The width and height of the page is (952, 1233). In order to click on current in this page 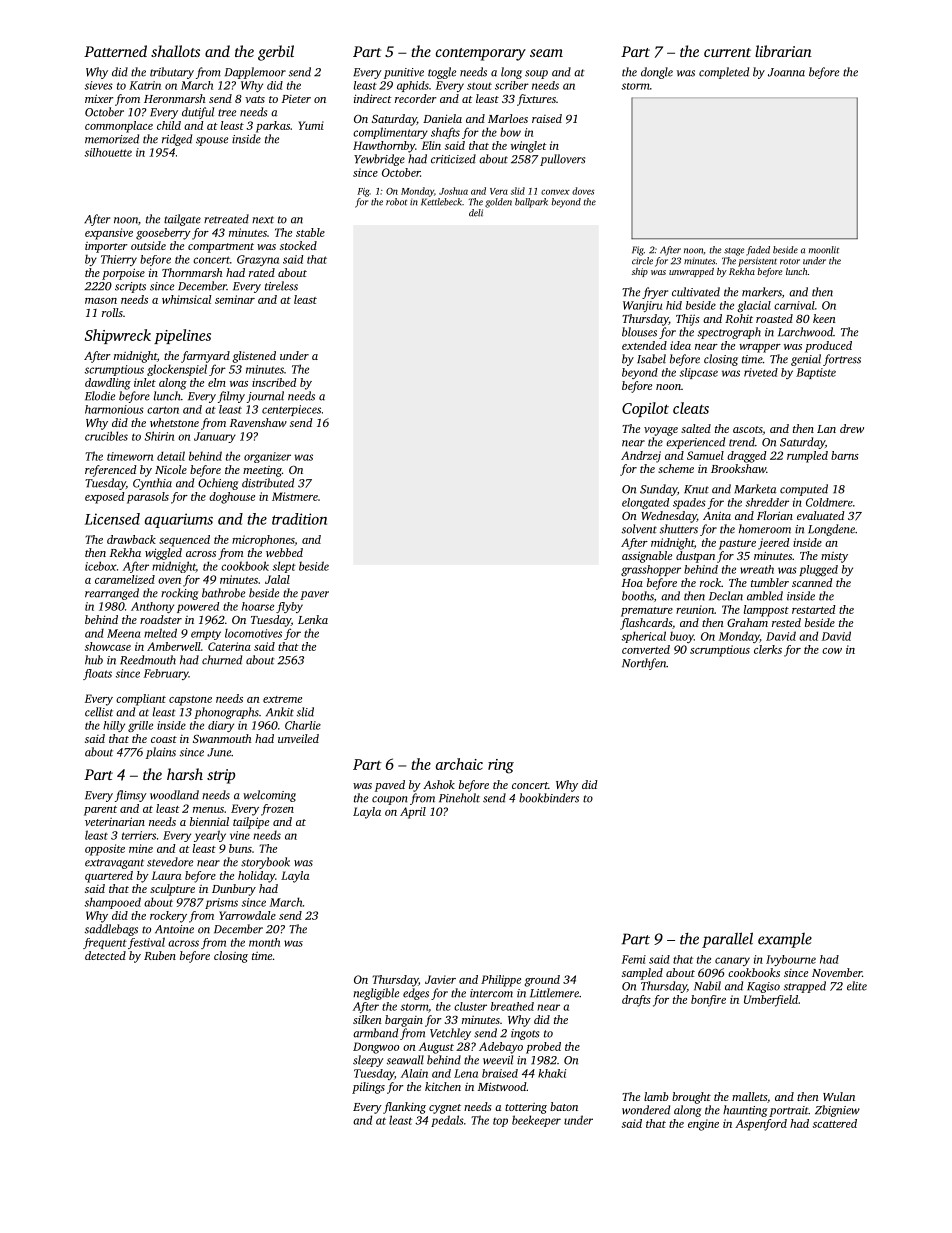, I will do `click(727, 52)`.
